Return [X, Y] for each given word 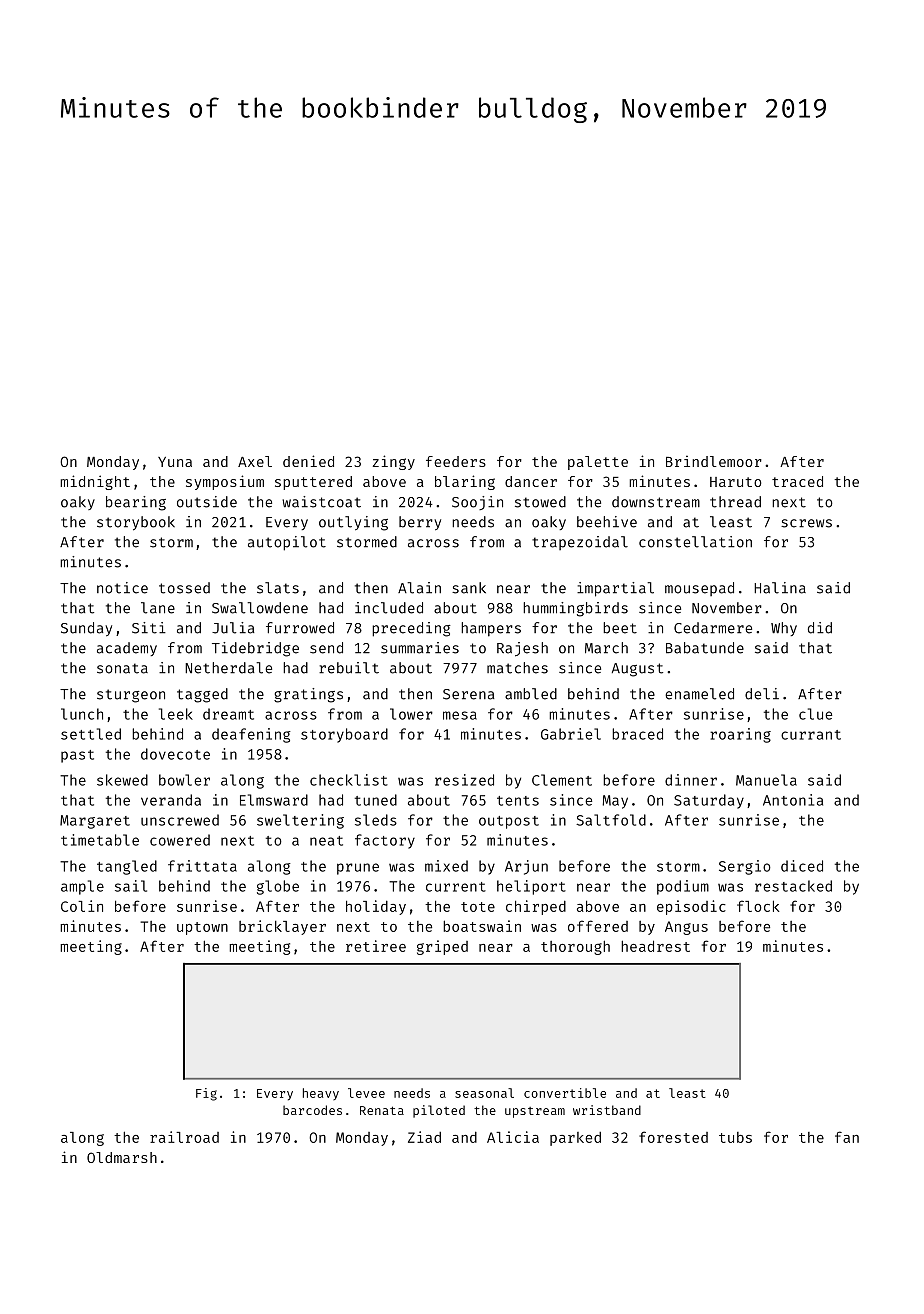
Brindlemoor [714, 461]
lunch [82, 714]
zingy [394, 462]
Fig [206, 1094]
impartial [615, 589]
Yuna [175, 462]
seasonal [484, 1093]
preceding [411, 629]
